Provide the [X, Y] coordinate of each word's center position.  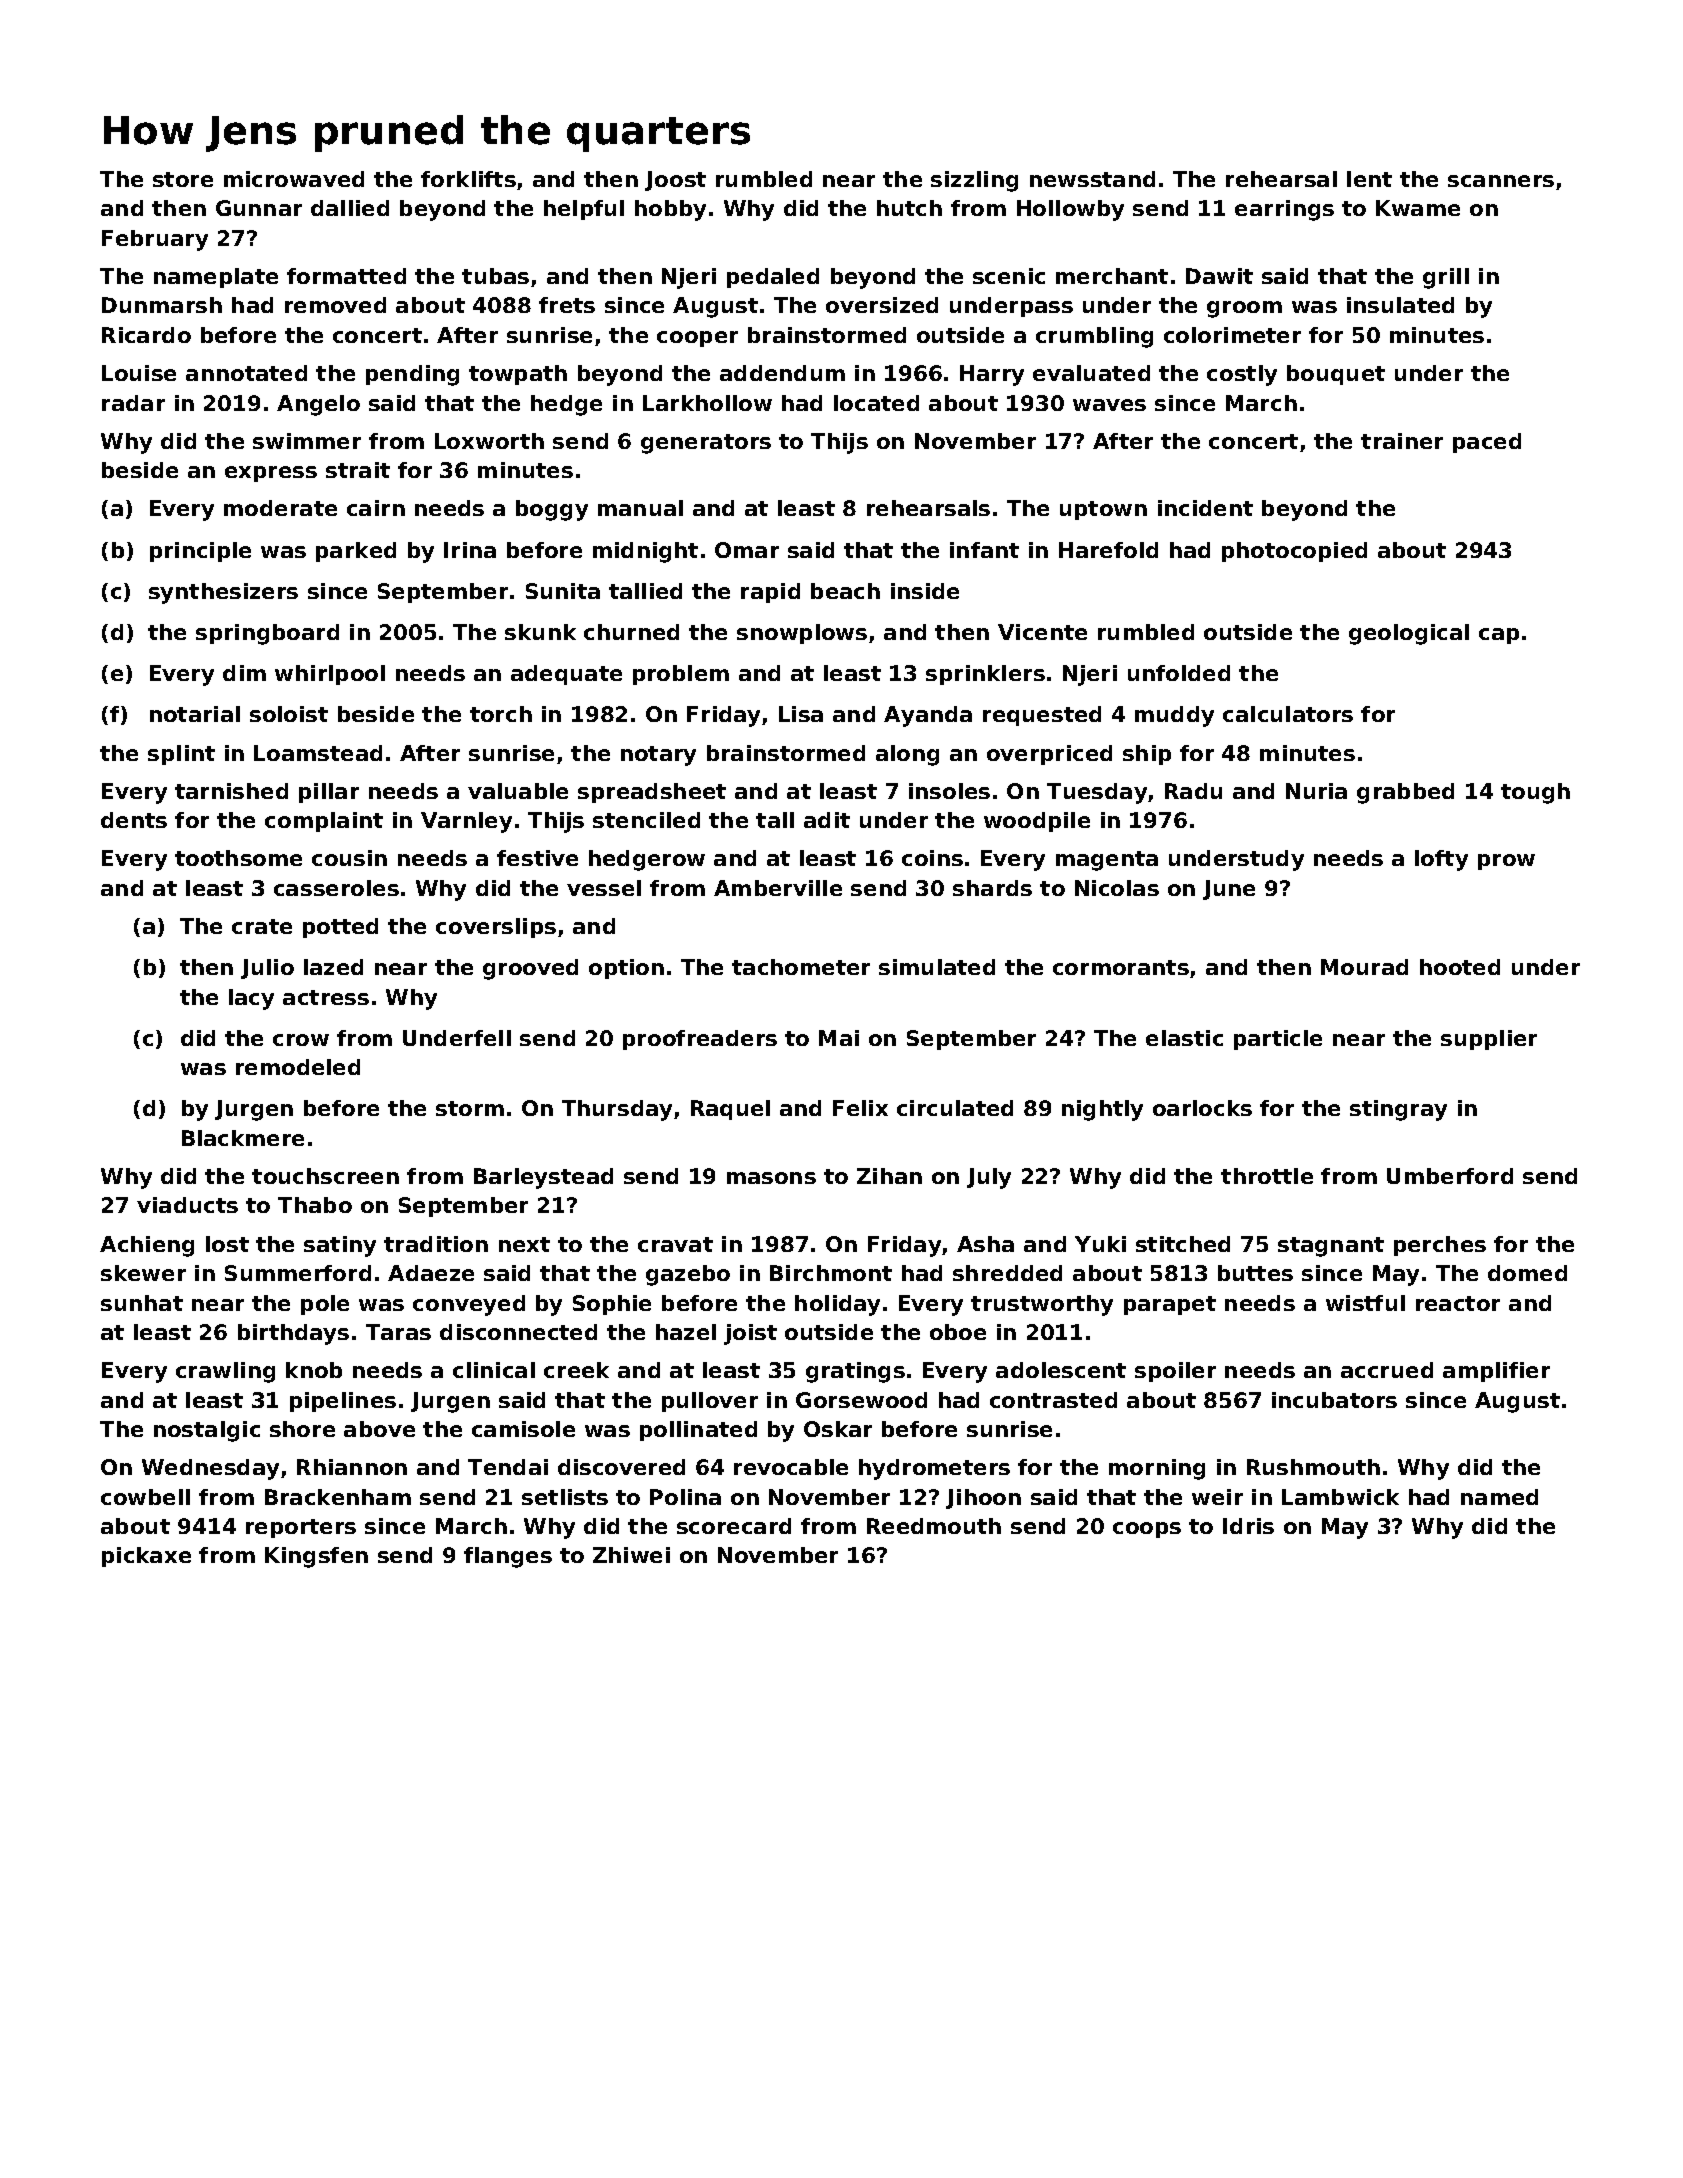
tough [1535, 793]
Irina [470, 550]
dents [134, 820]
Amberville [778, 888]
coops [1147, 1530]
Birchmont [831, 1273]
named [1499, 1497]
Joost [675, 181]
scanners [1501, 181]
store [183, 179]
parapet [1170, 1305]
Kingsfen [316, 1557]
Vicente [1042, 632]
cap [1499, 636]
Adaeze [431, 1273]
